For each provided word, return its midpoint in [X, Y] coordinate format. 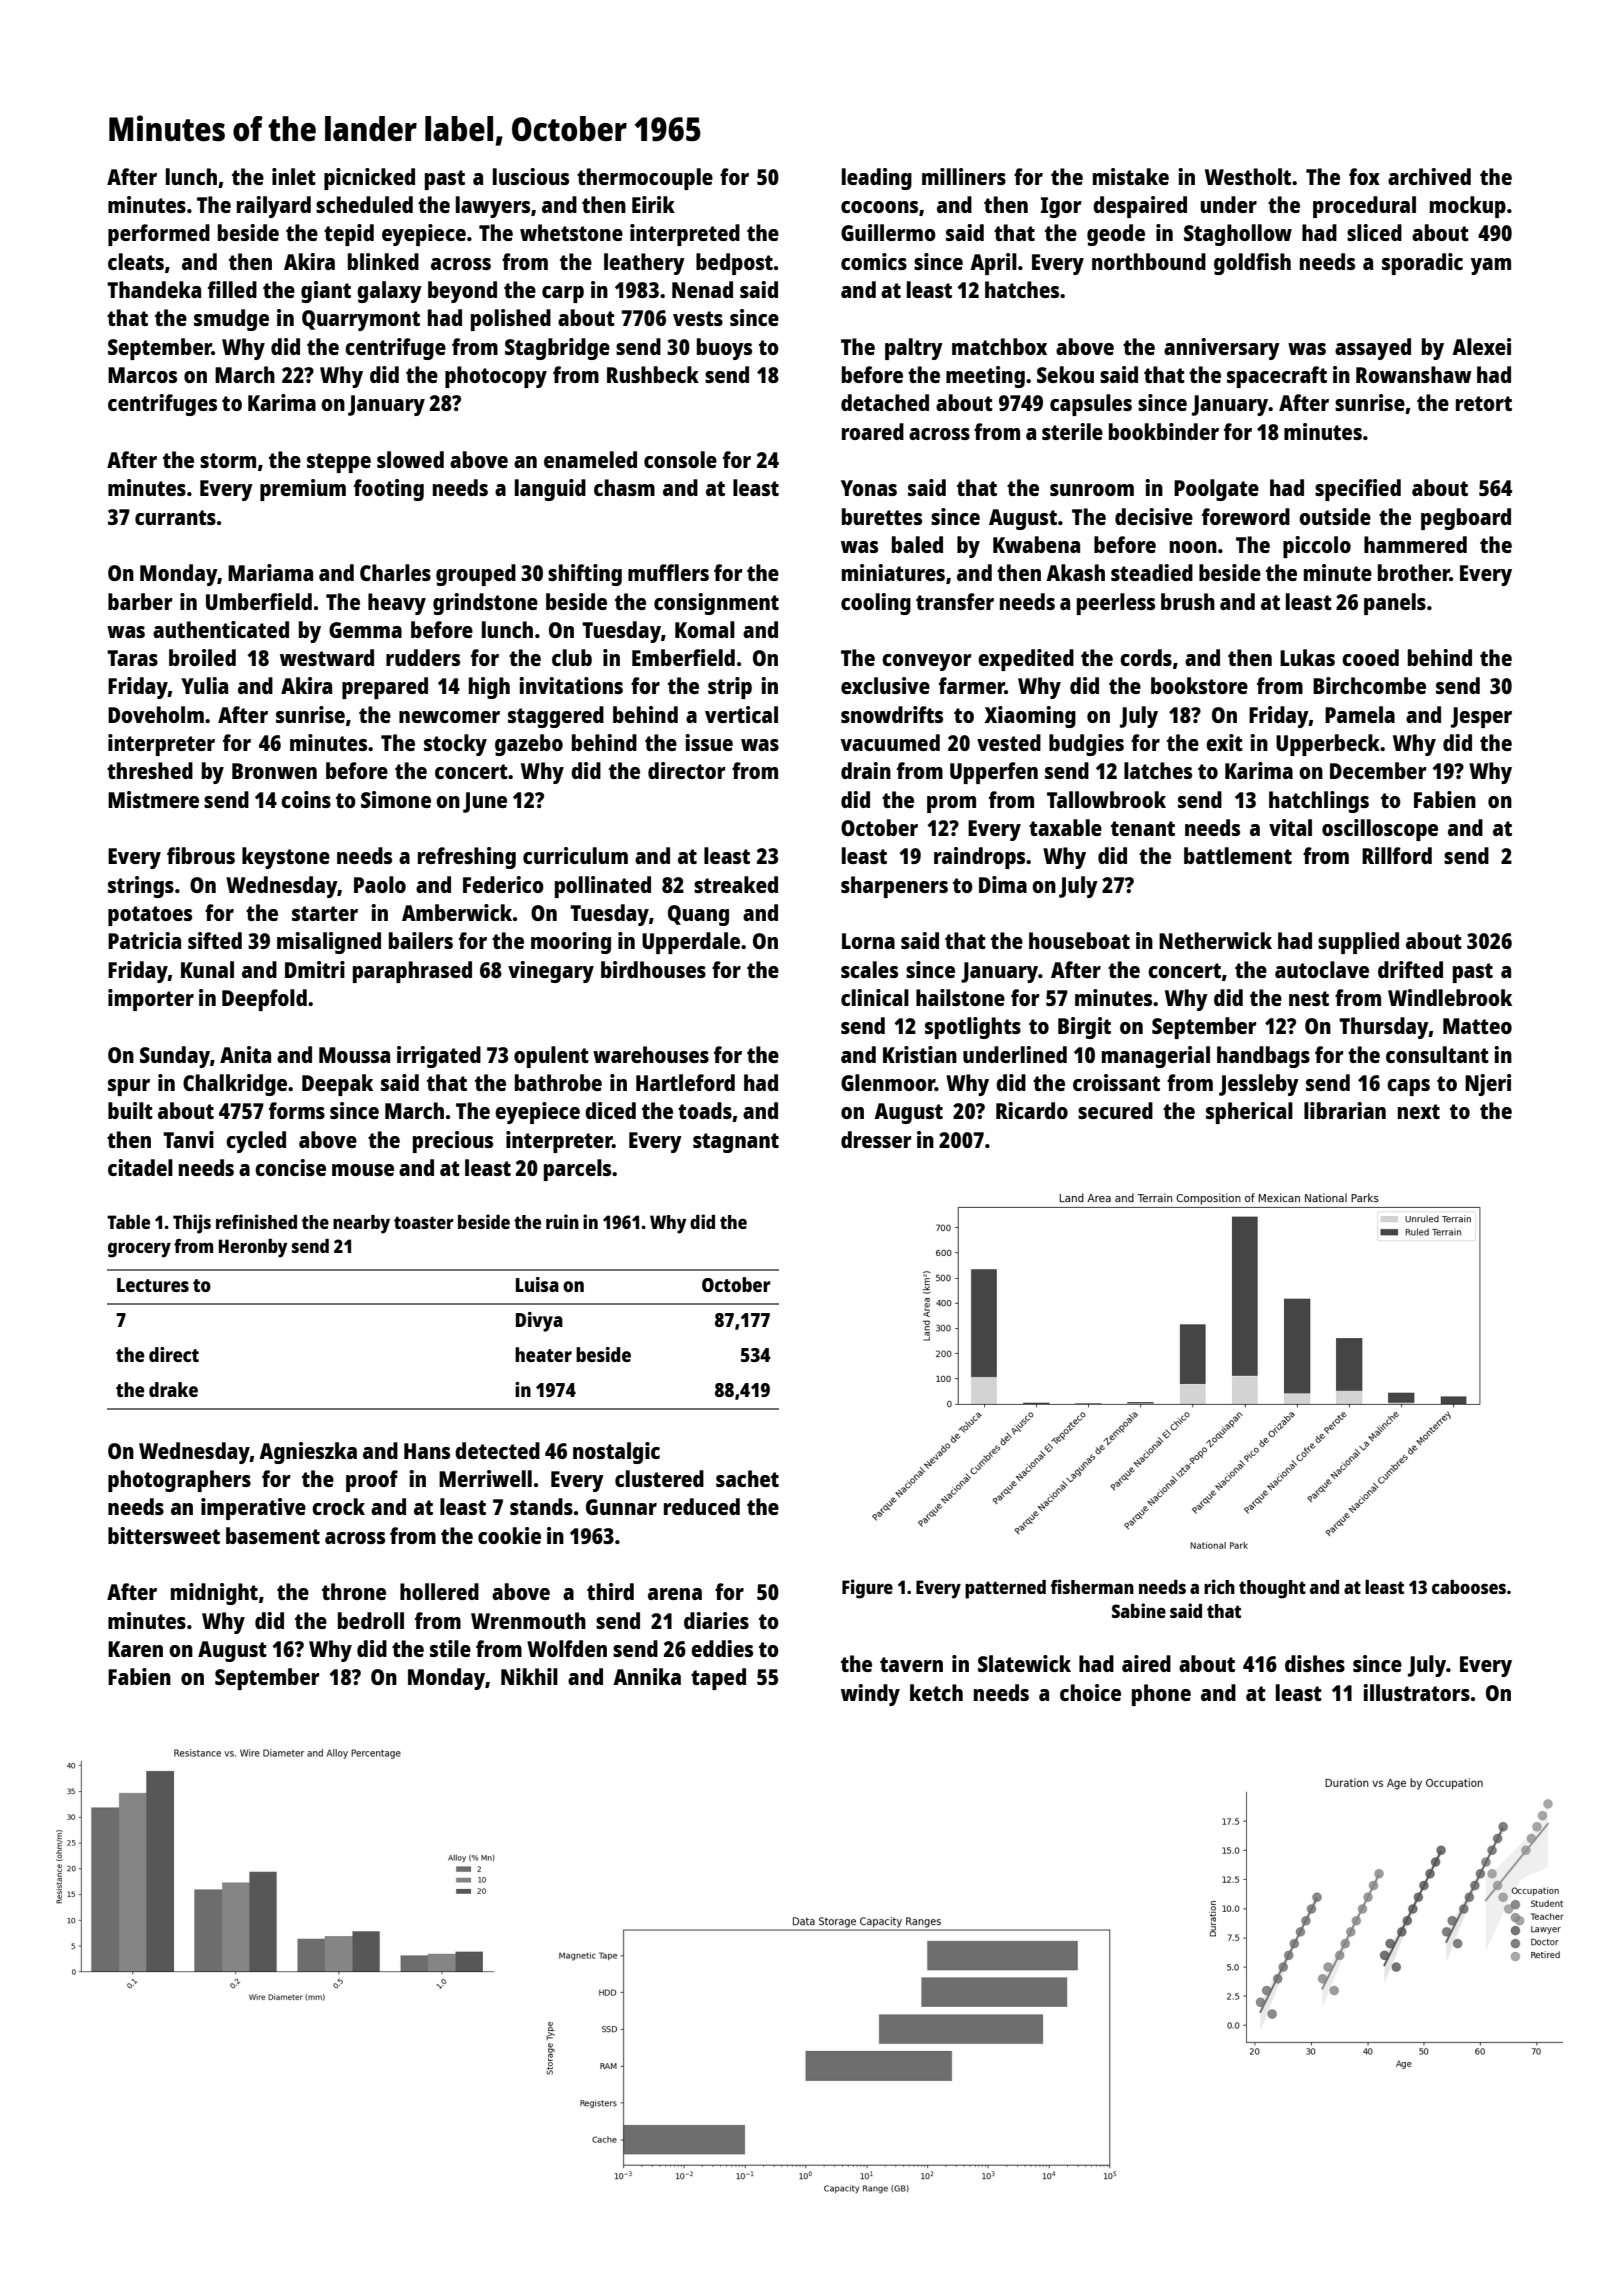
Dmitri [315, 969]
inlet [294, 176]
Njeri [1488, 1085]
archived [1429, 176]
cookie [509, 1535]
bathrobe [558, 1082]
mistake [1131, 176]
